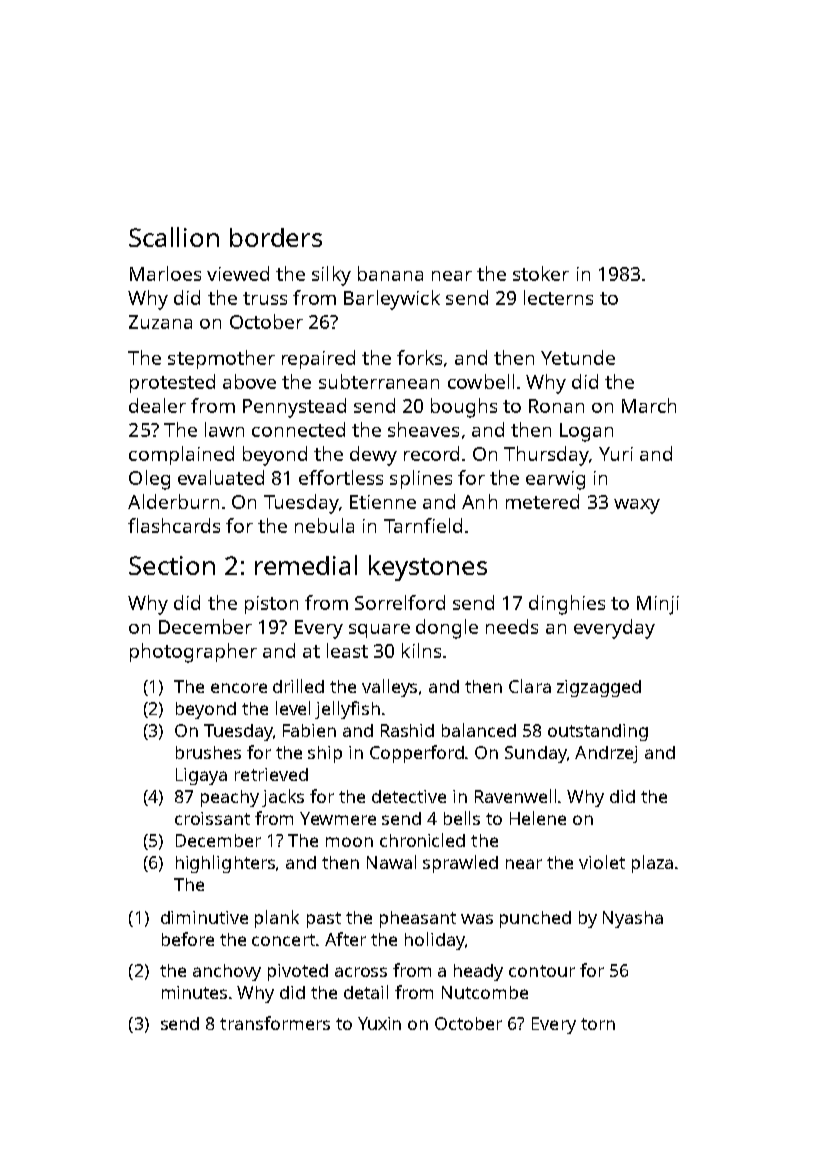 Image resolution: width=817 pixels, height=1160 pixels. I want to click on Yuri, so click(616, 454).
